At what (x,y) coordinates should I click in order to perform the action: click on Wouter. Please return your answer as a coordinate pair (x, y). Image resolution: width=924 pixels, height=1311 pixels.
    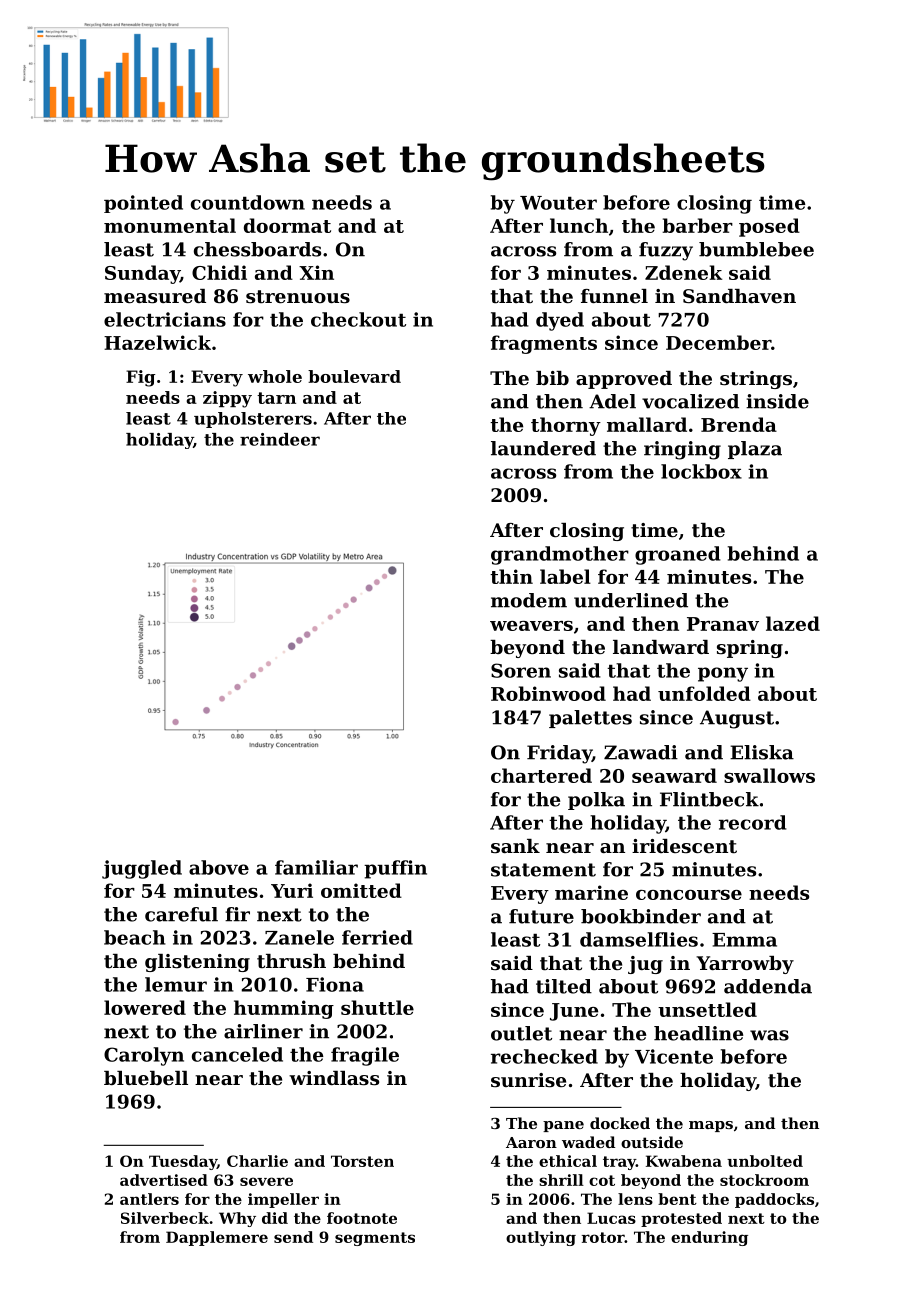
    Looking at the image, I should click on (558, 203).
